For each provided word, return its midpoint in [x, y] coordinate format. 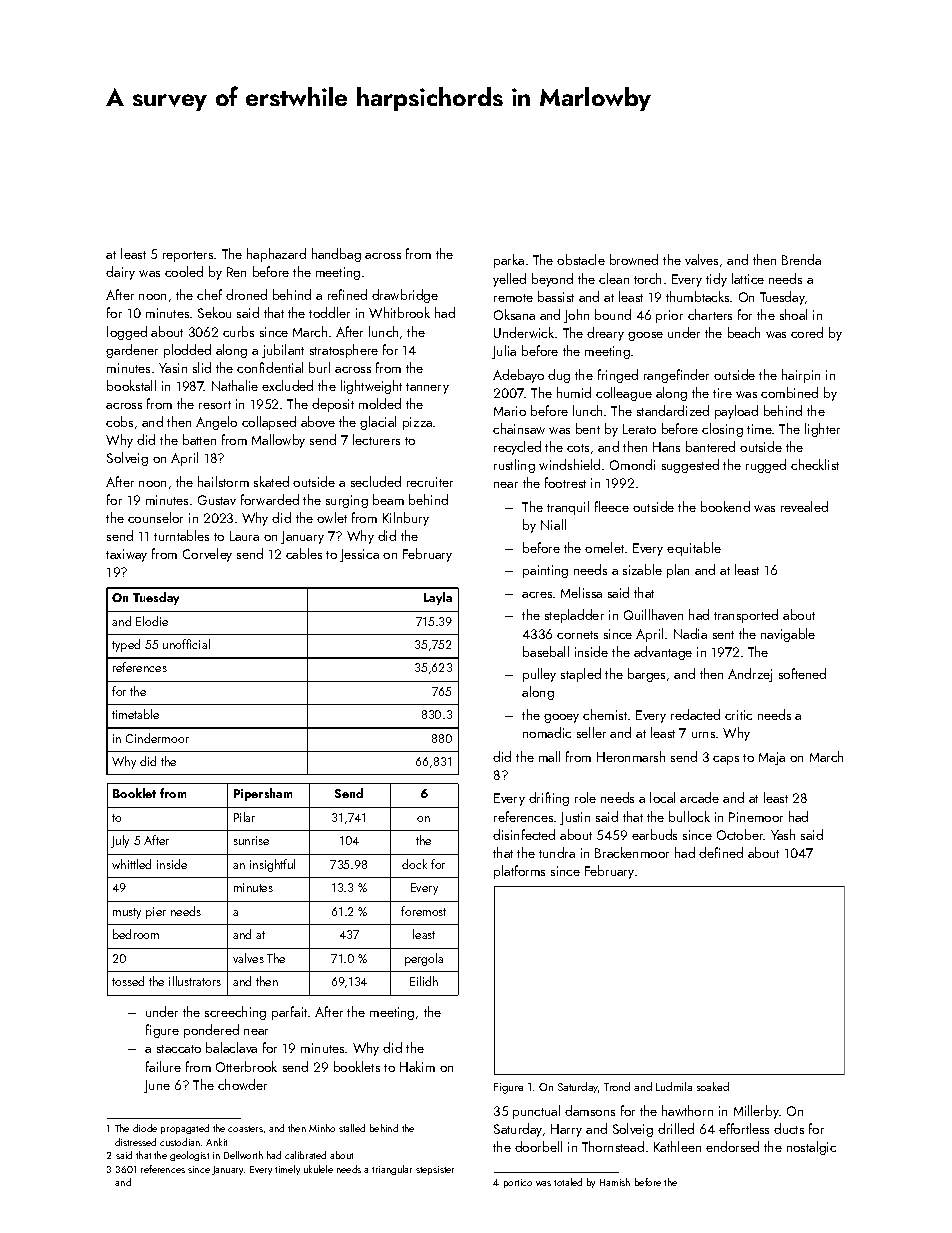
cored [807, 332]
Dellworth [243, 1155]
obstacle [581, 259]
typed [126, 645]
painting [545, 571]
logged [127, 333]
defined [721, 852]
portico [518, 1183]
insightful [272, 865]
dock [414, 864]
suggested [690, 466]
